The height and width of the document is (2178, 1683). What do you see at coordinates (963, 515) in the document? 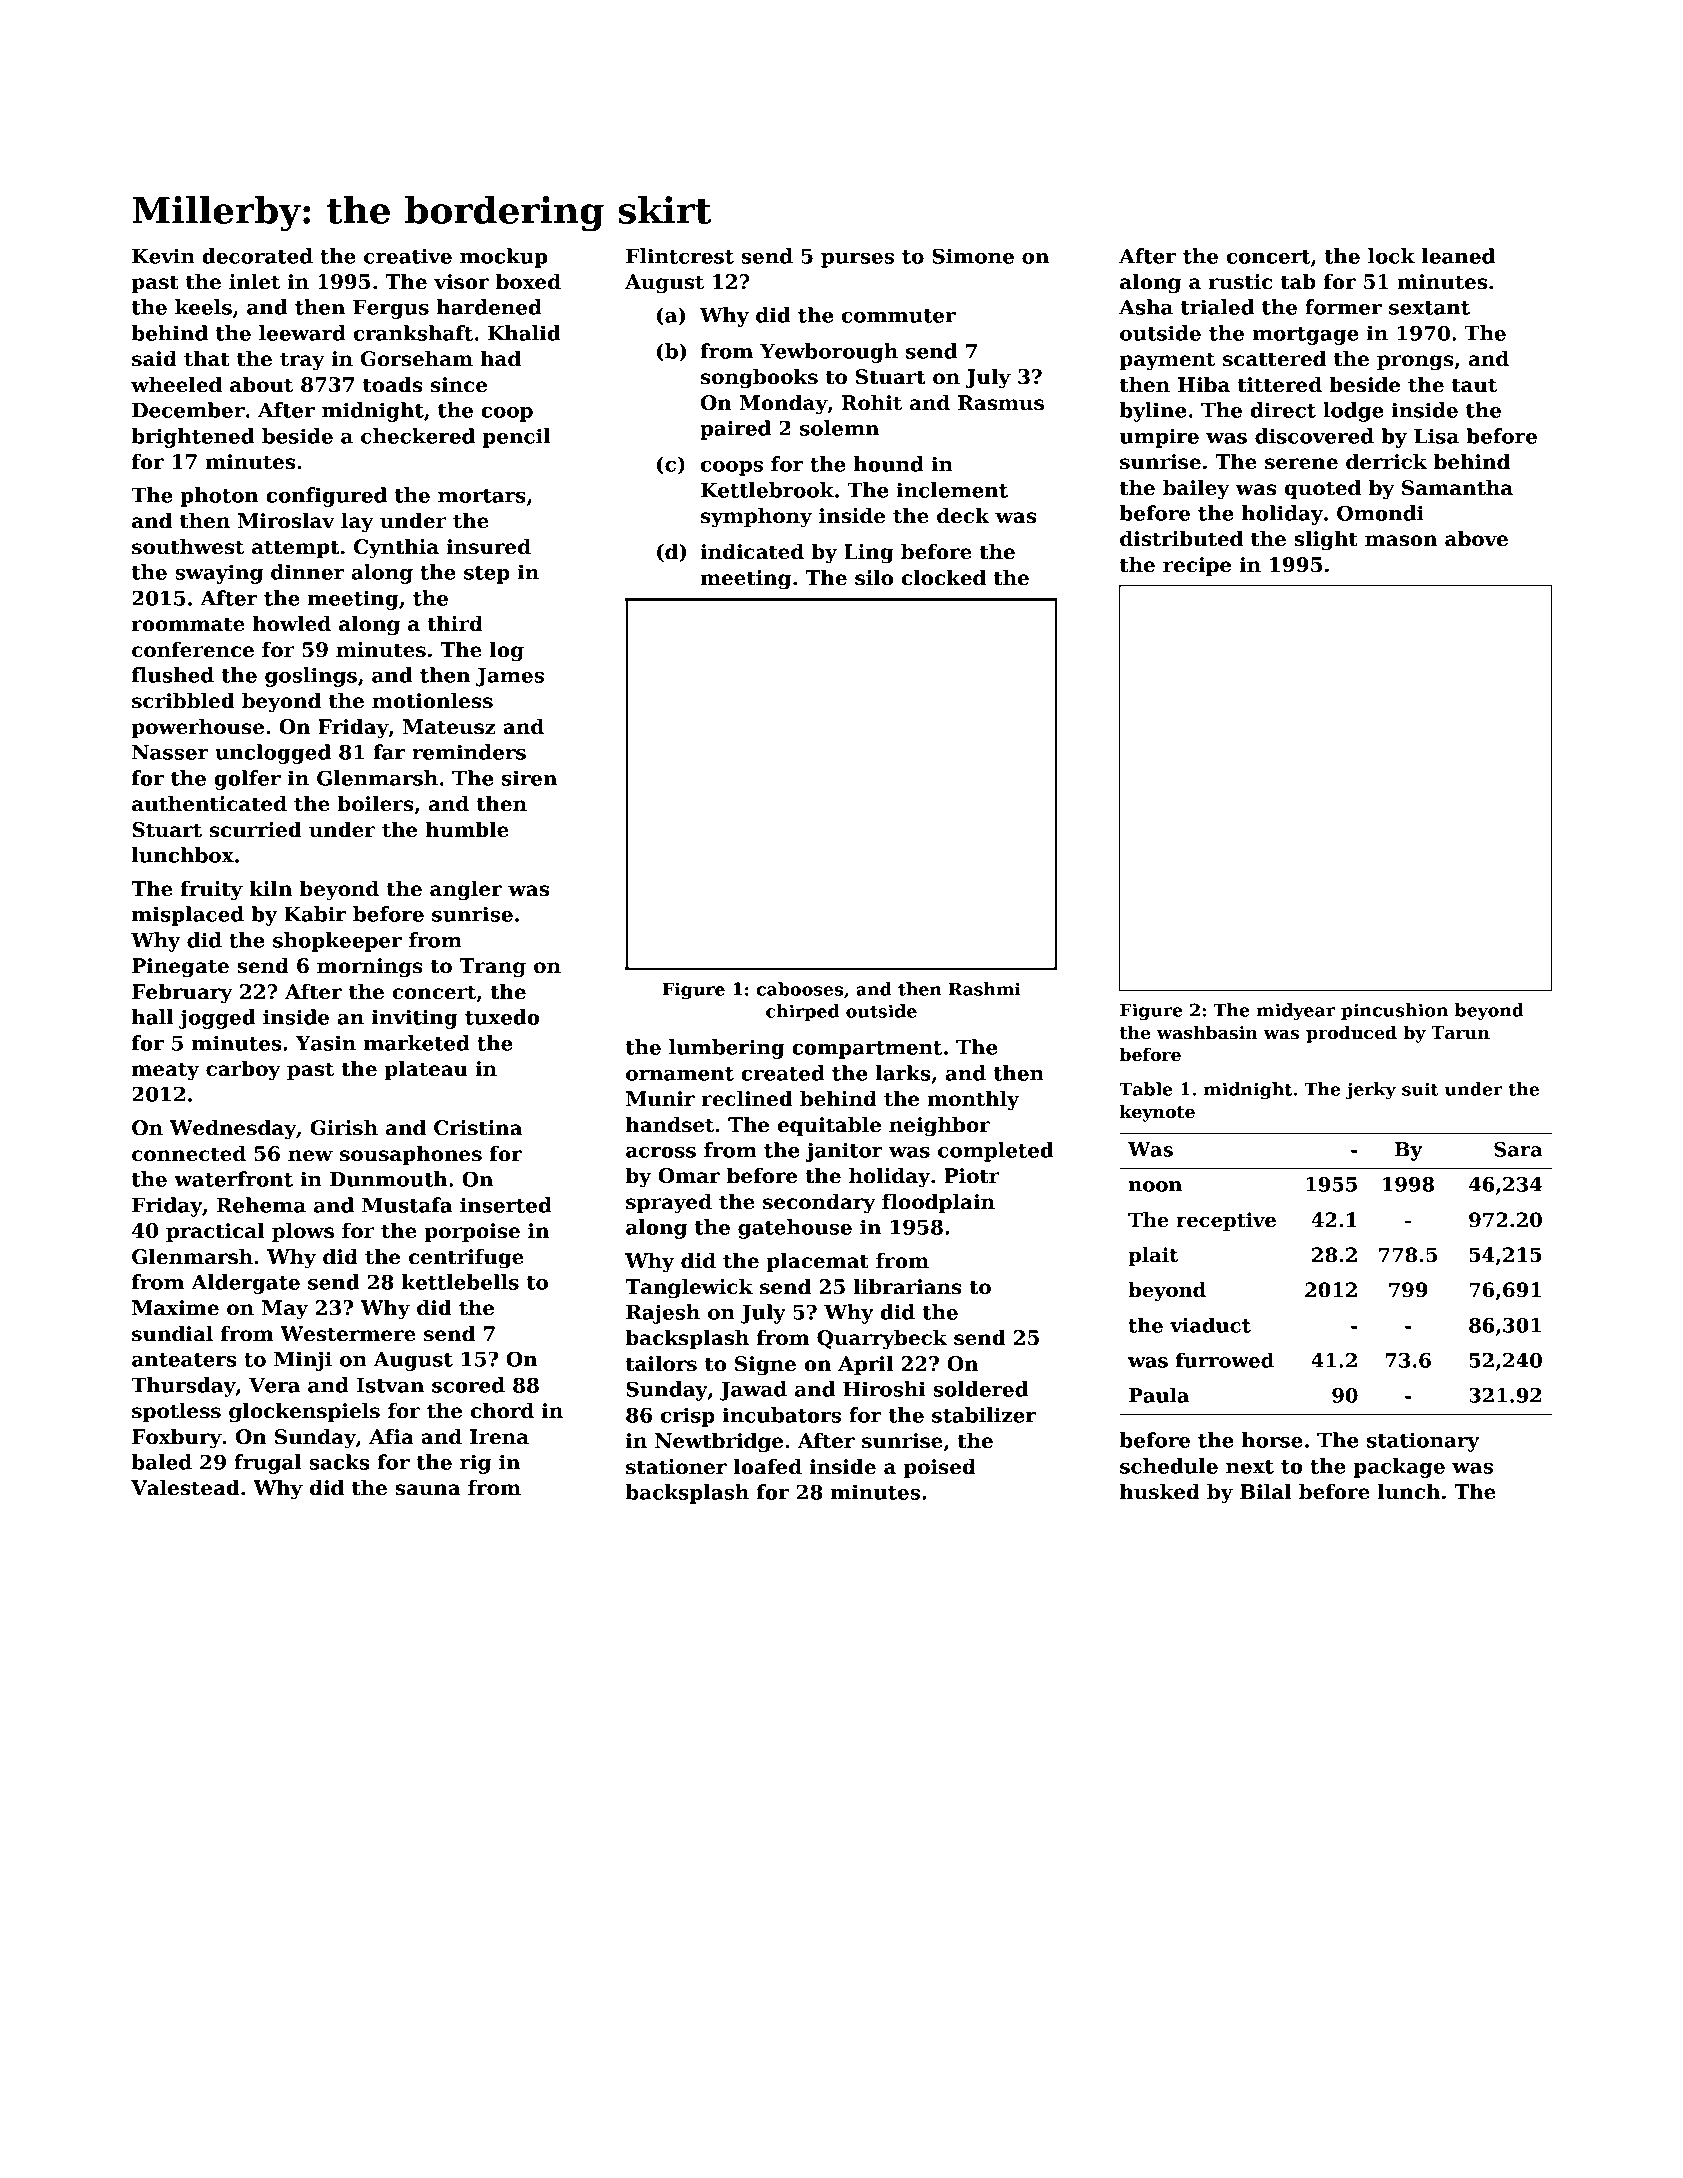
I see `deck` at bounding box center [963, 515].
